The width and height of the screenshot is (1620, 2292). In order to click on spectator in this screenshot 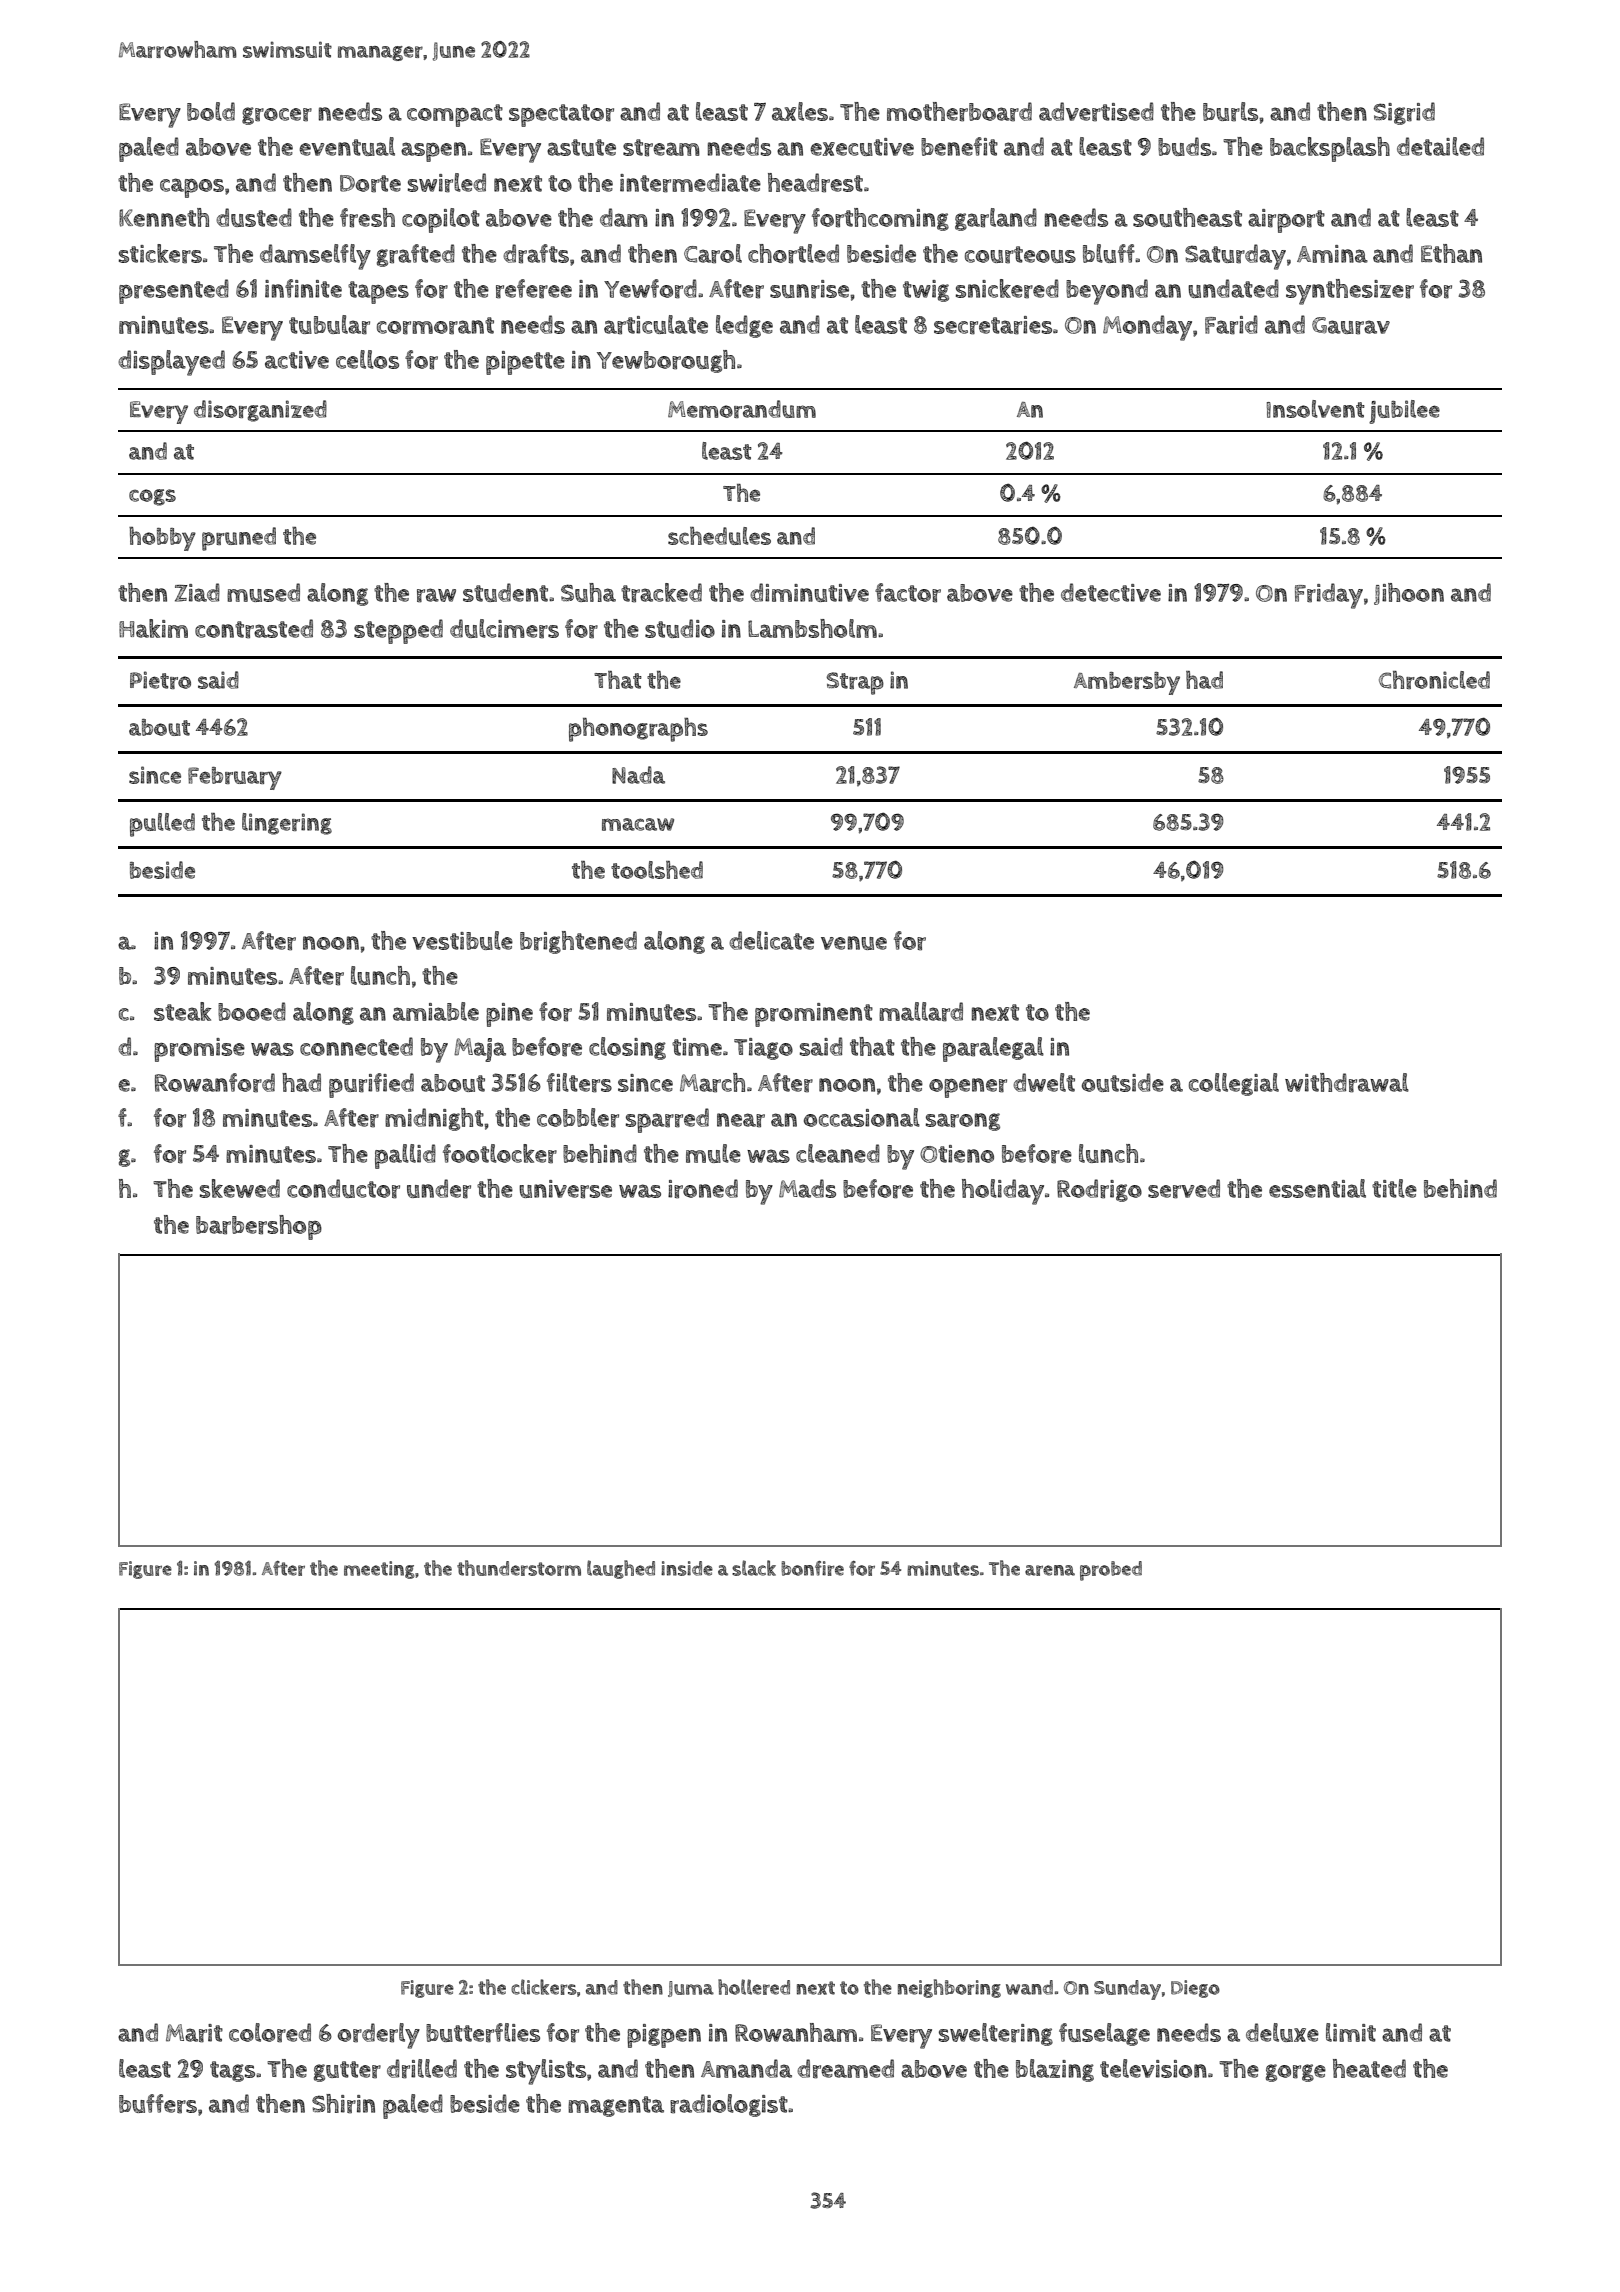, I will do `click(561, 115)`.
